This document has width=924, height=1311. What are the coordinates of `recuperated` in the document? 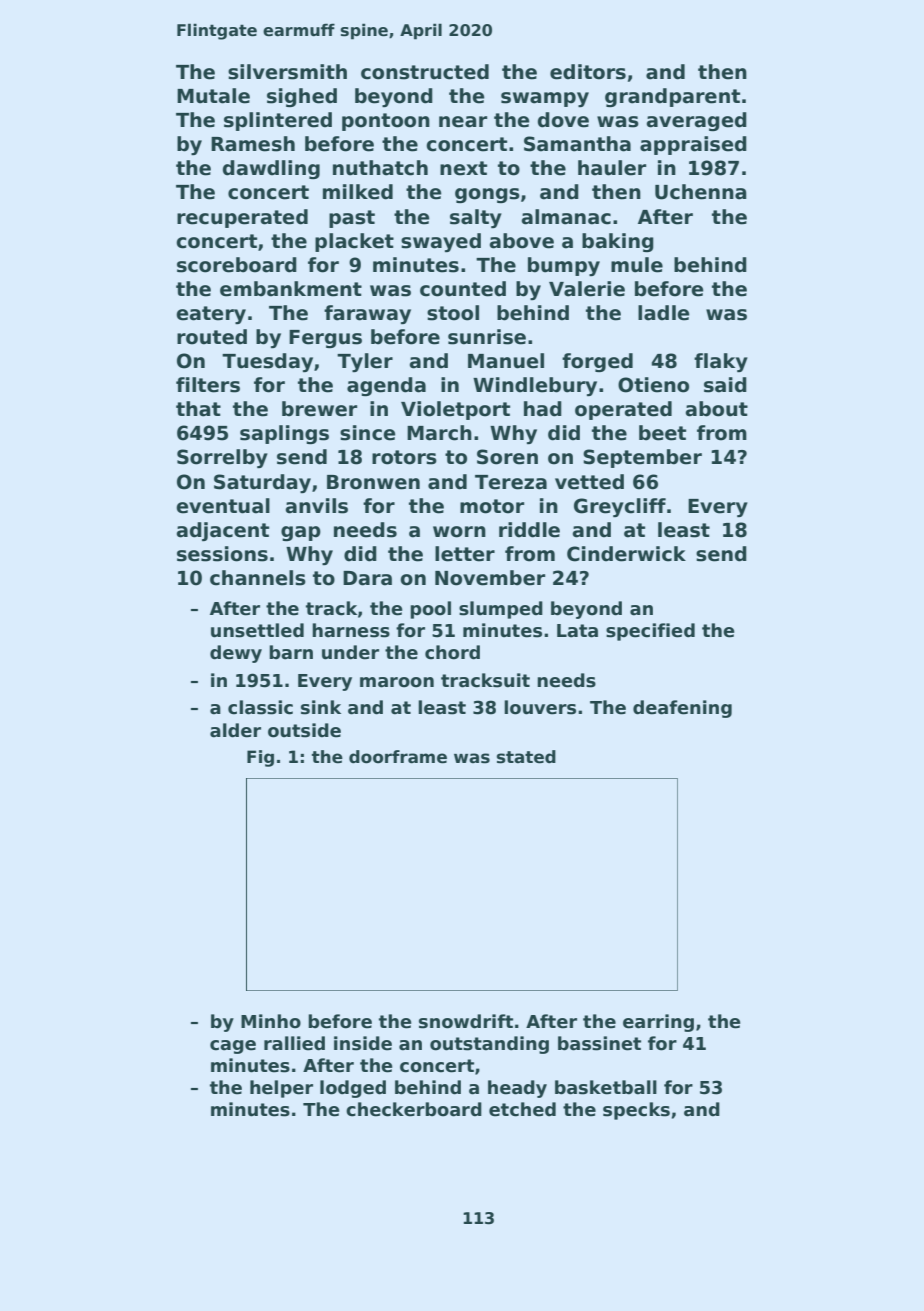 It's located at (242, 218).
